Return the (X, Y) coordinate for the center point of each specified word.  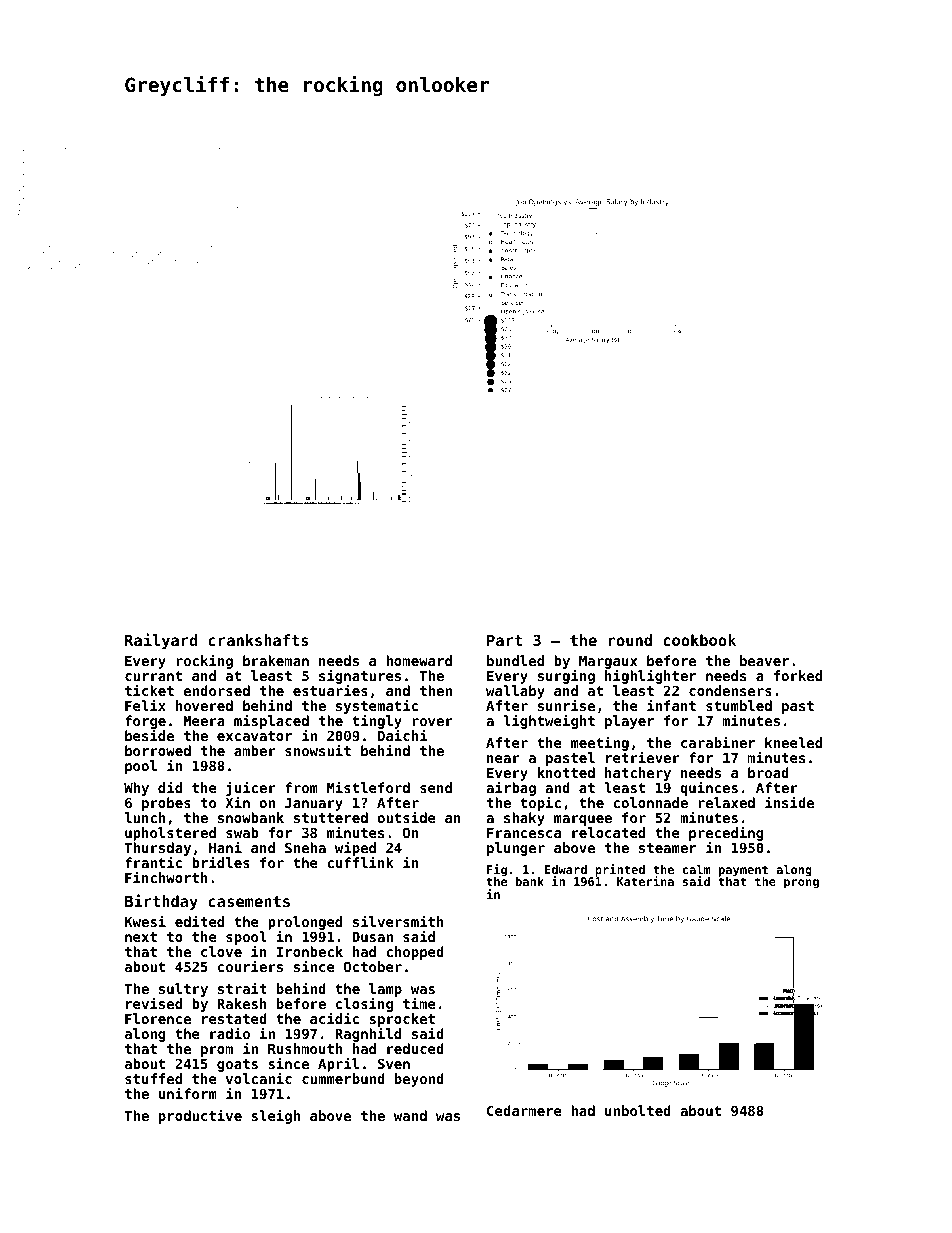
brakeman (276, 660)
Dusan (372, 937)
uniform (188, 1093)
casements (249, 901)
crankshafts (258, 640)
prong (801, 884)
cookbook (699, 640)
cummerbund (343, 1078)
